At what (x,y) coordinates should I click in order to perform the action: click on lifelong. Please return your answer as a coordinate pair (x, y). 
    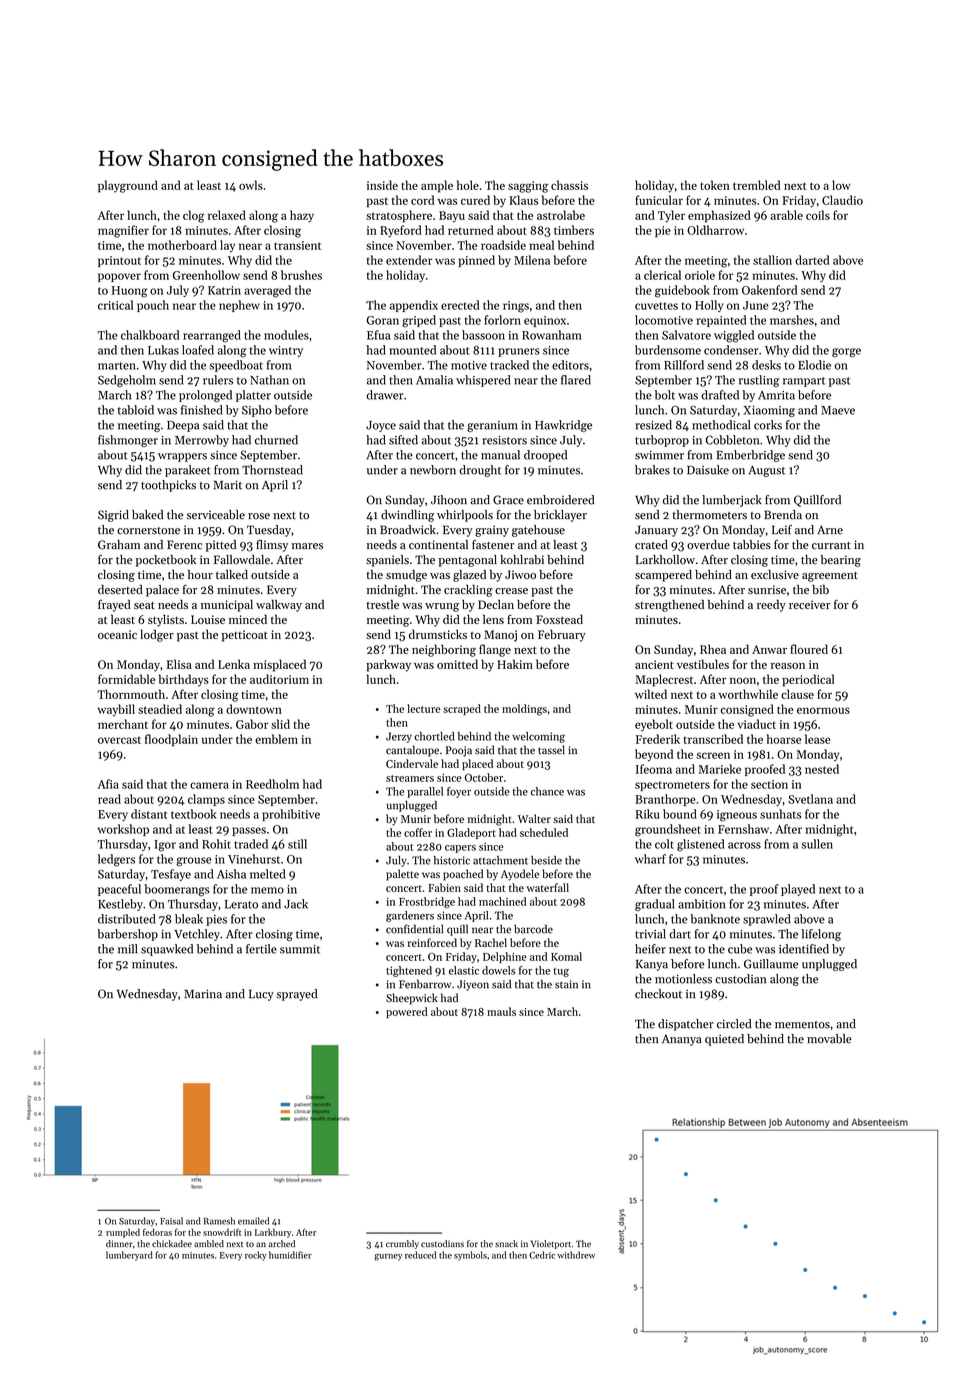
    Looking at the image, I should click on (821, 935).
